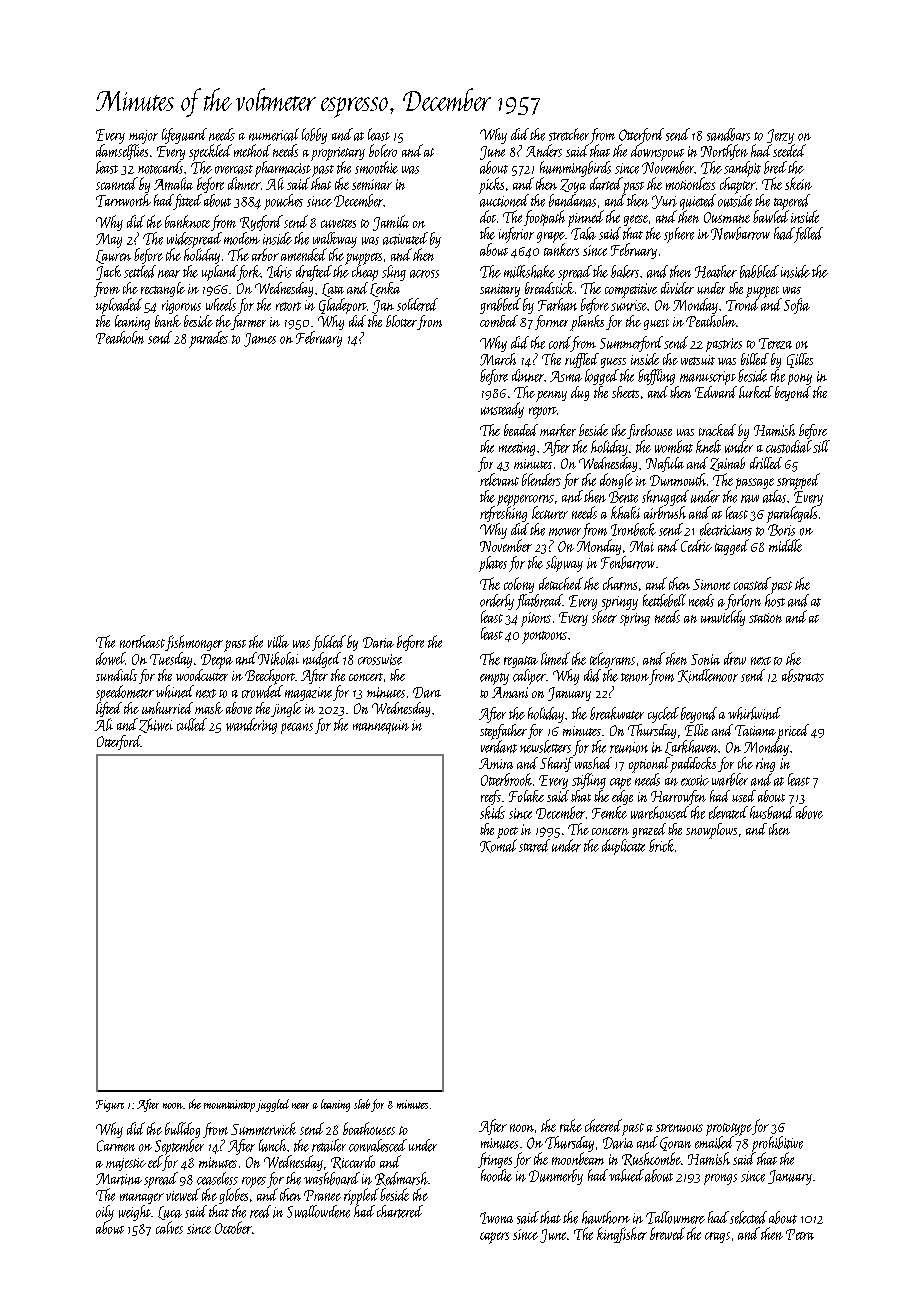 The image size is (924, 1308). I want to click on parades, so click(208, 339).
